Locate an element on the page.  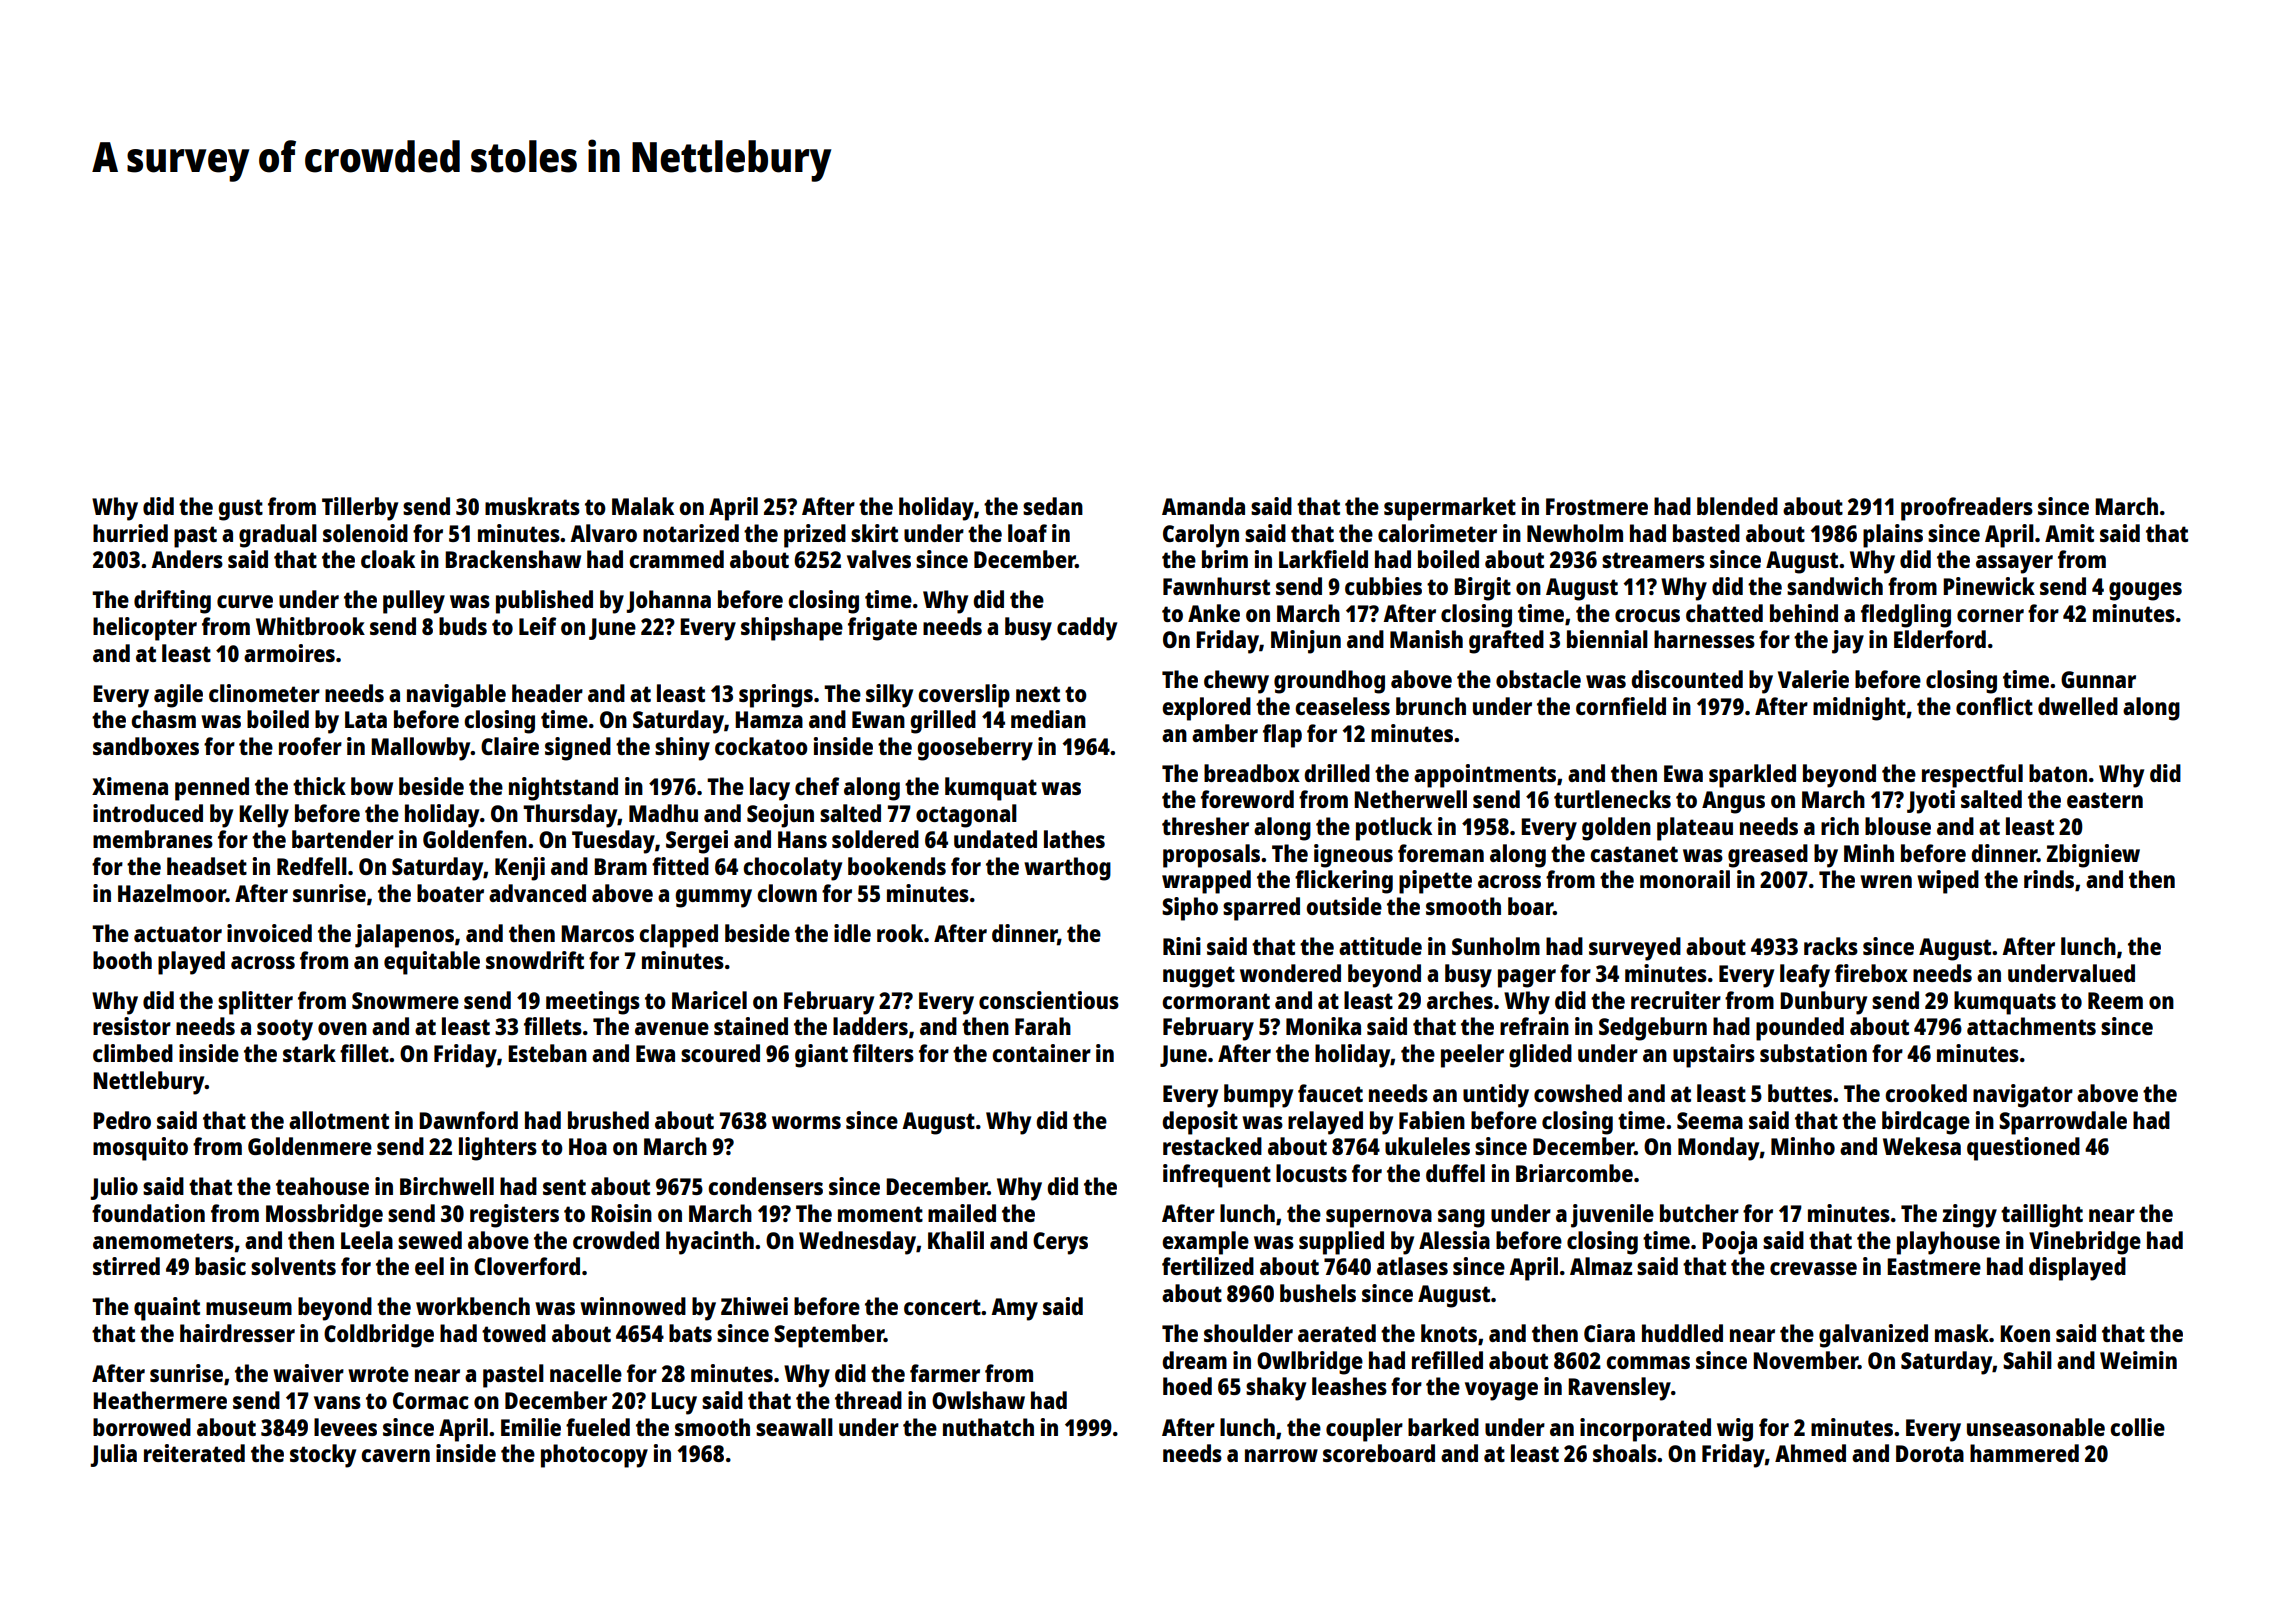
gradual is located at coordinates (278, 536).
